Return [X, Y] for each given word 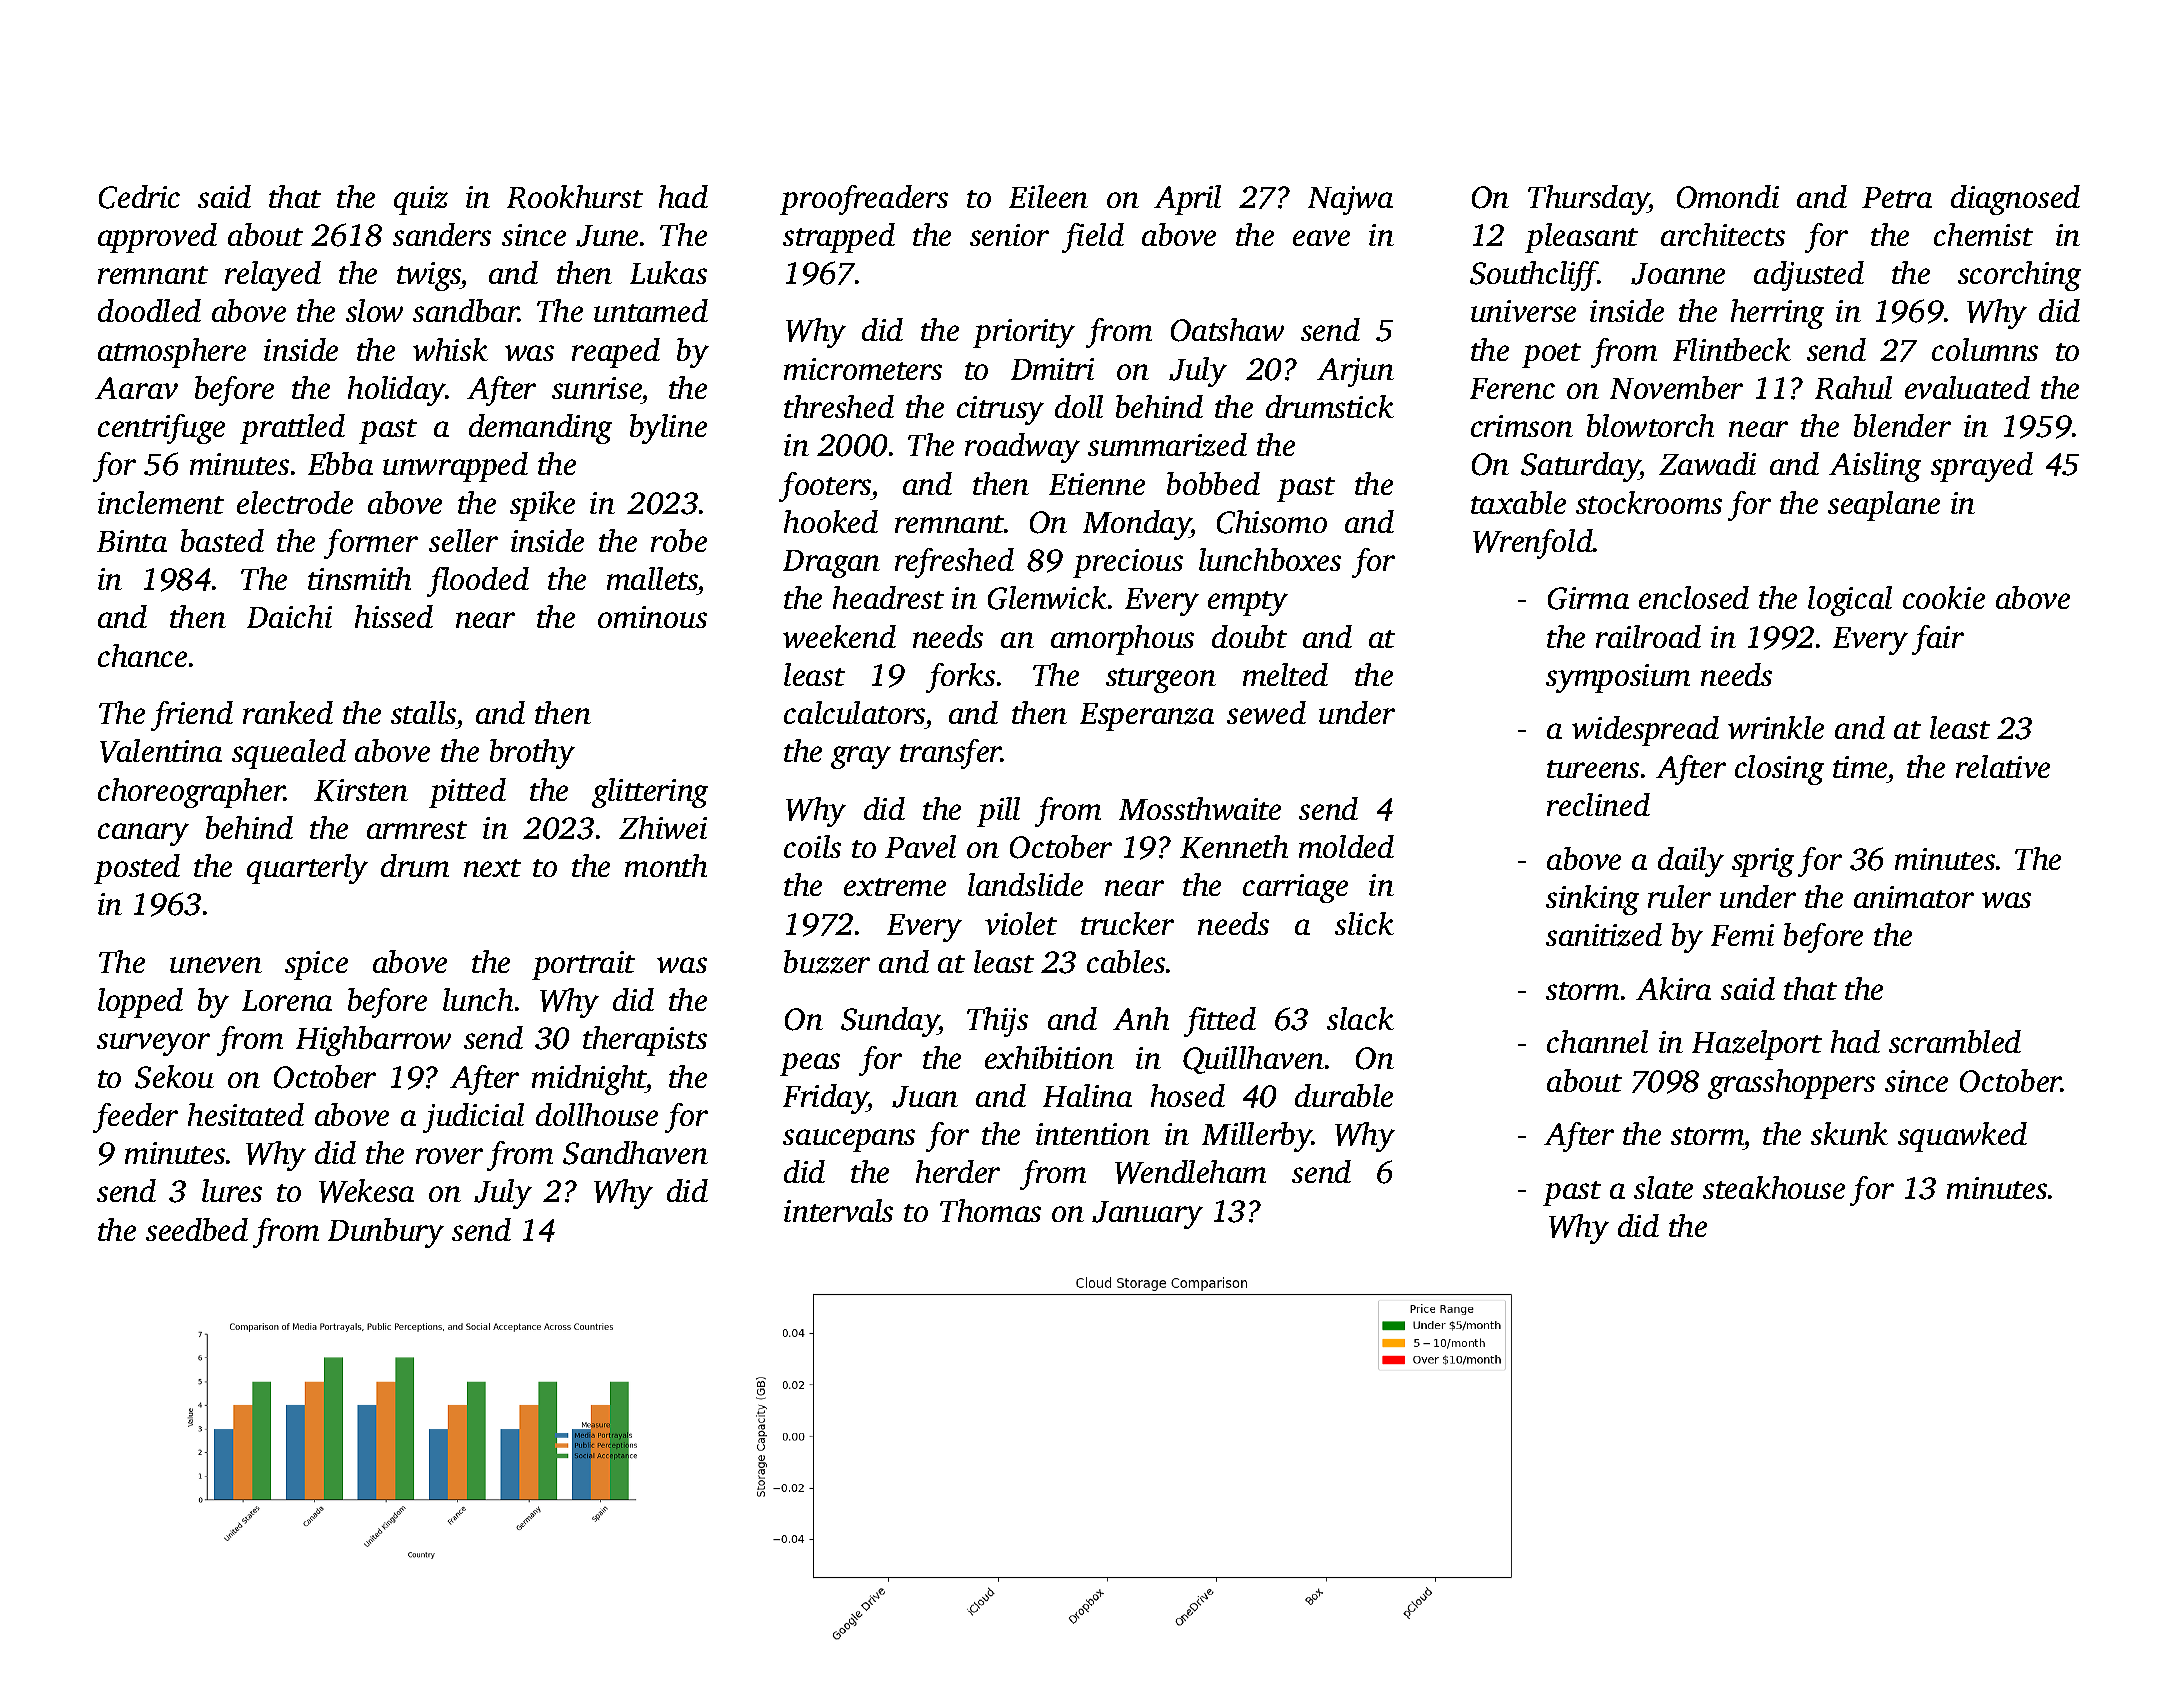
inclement [161, 502]
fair [1938, 640]
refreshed [954, 563]
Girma [1588, 598]
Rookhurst [575, 197]
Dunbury [386, 1233]
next [492, 868]
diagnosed [2015, 200]
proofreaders [864, 200]
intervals [838, 1210]
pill [998, 812]
